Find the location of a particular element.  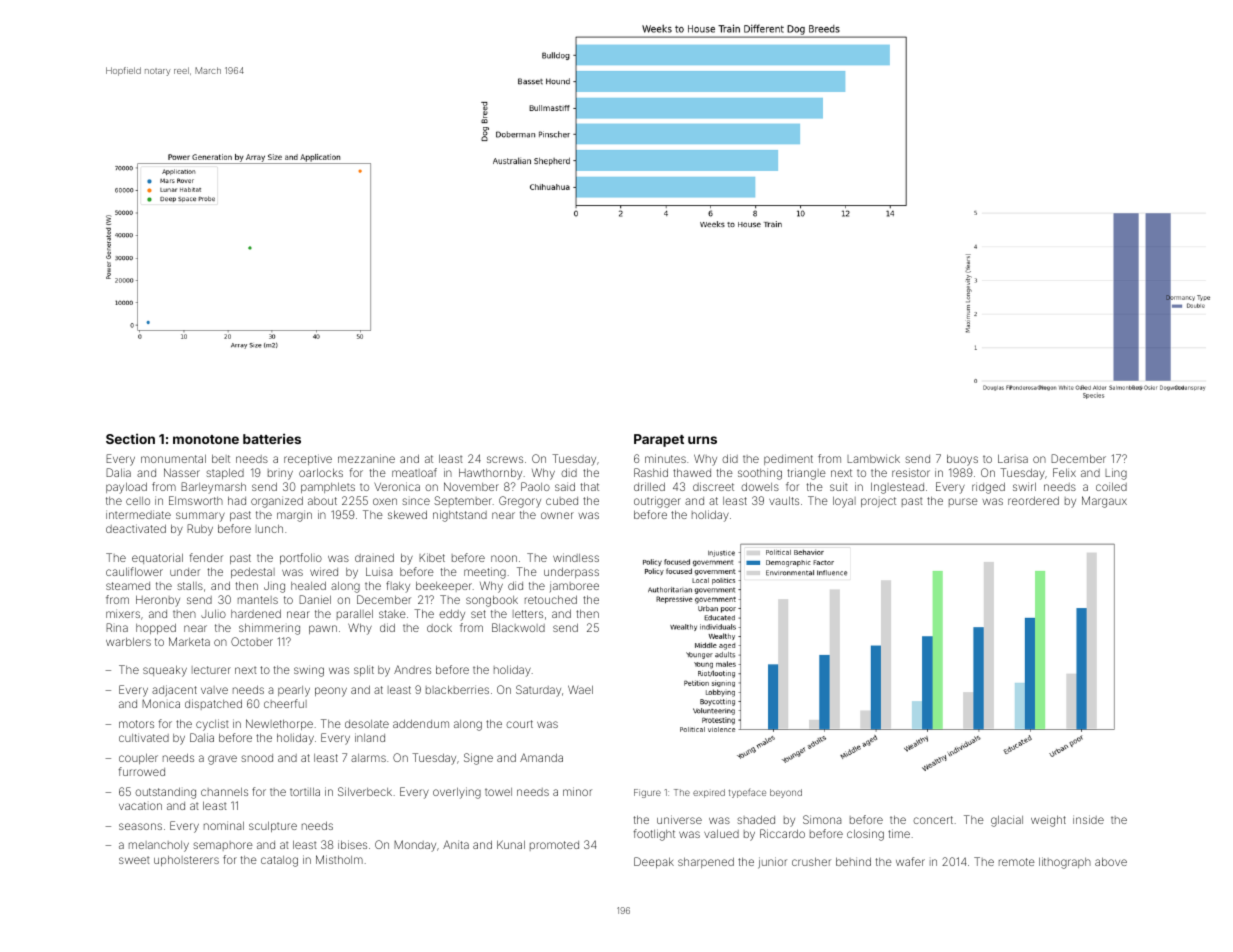

Wael is located at coordinates (580, 689).
